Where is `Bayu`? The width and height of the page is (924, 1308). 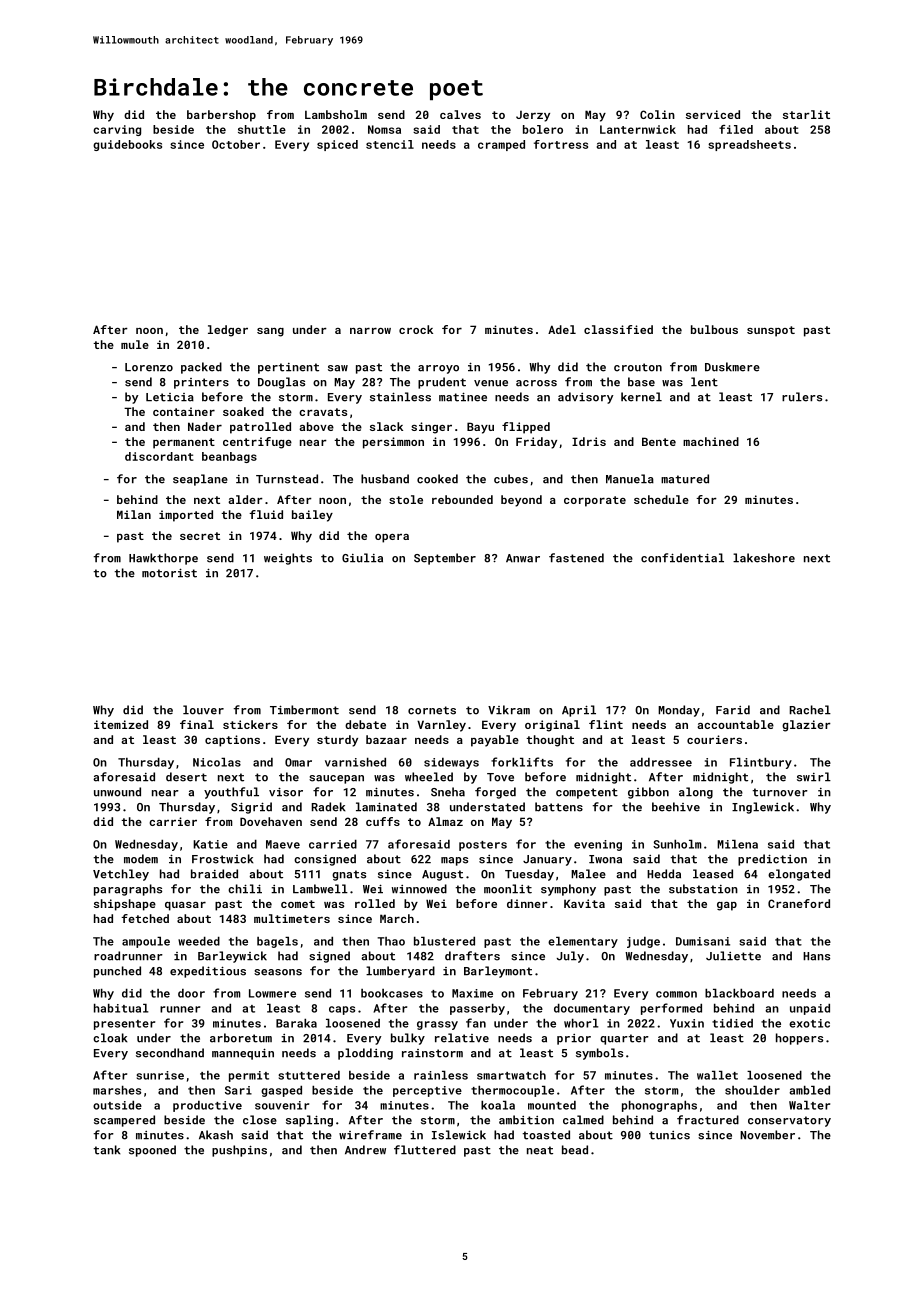 Bayu is located at coordinates (480, 428).
